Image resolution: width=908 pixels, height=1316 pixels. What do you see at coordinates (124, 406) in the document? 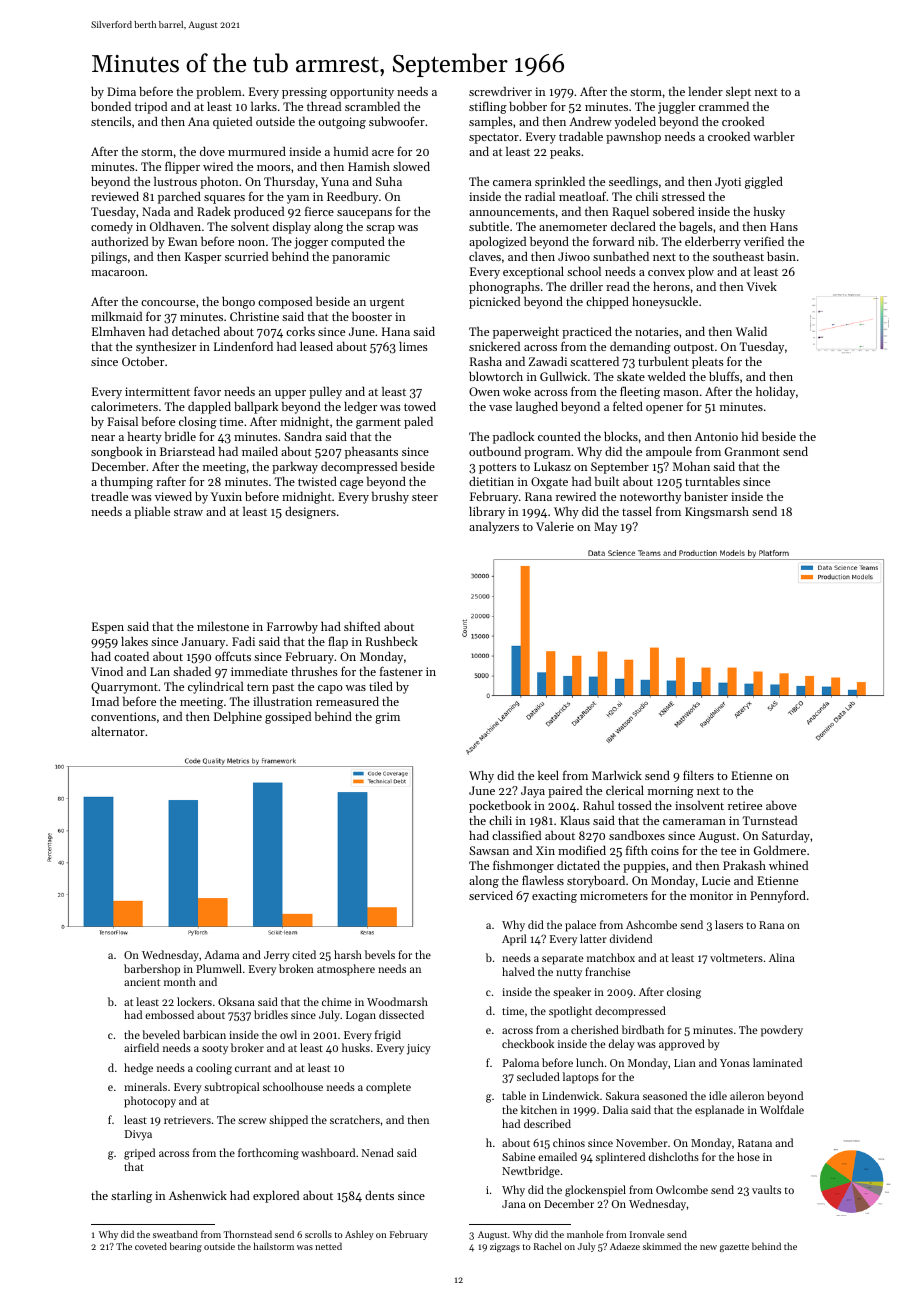
I see `calorimeters` at bounding box center [124, 406].
